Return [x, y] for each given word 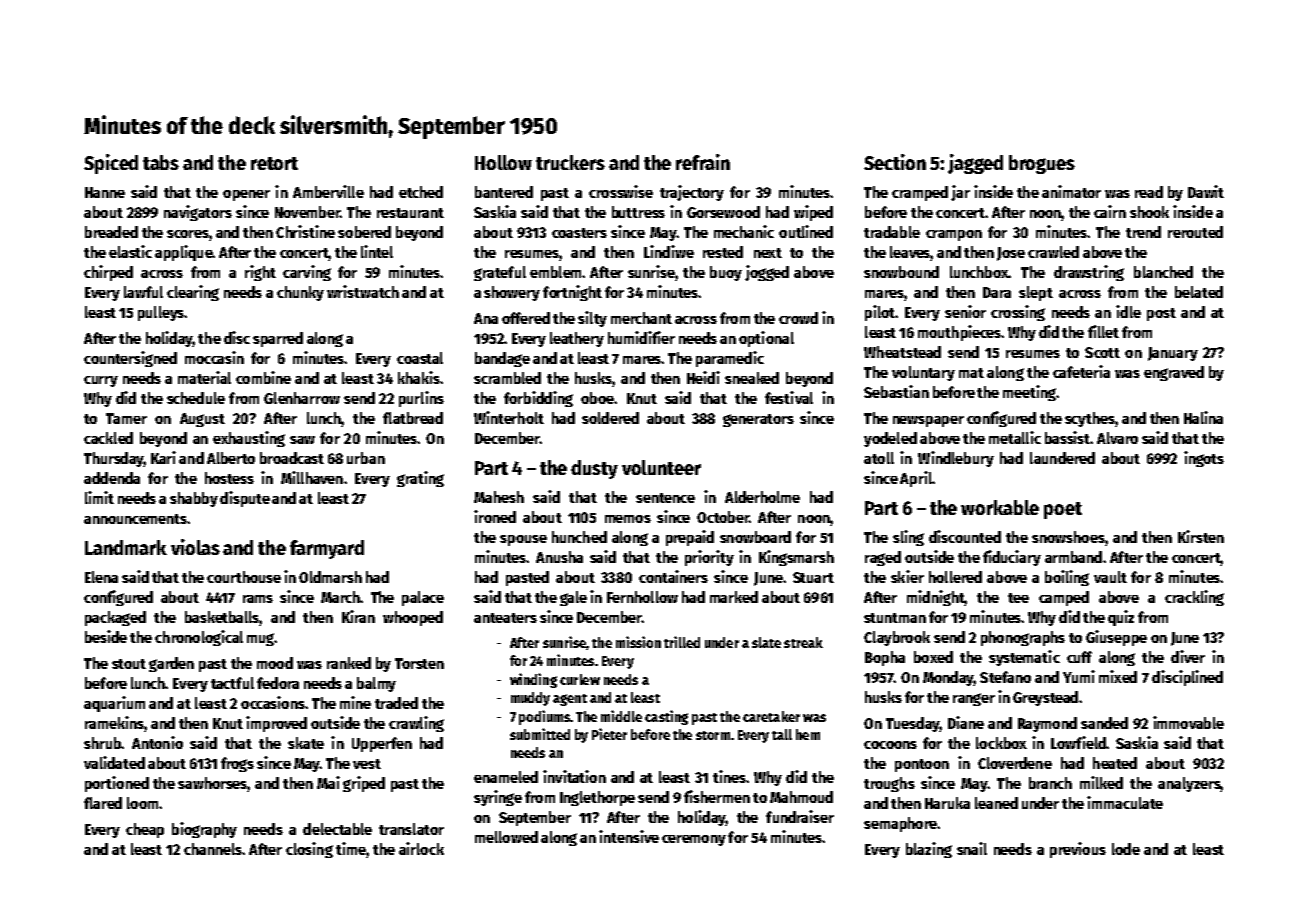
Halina [1203, 417]
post [1161, 314]
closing [309, 850]
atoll [879, 458]
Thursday [114, 459]
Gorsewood [723, 212]
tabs [161, 162]
